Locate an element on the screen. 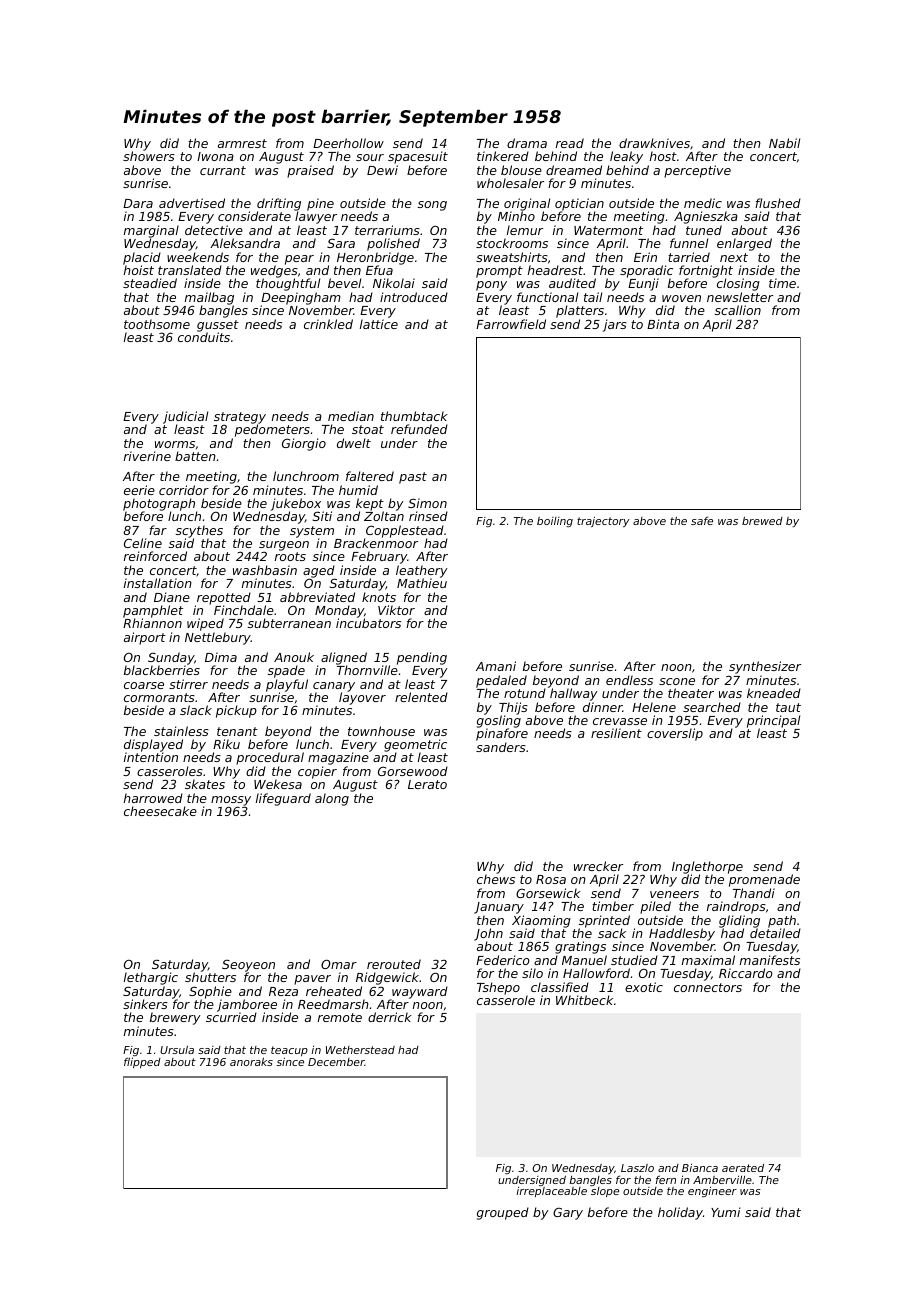  safe is located at coordinates (702, 521).
